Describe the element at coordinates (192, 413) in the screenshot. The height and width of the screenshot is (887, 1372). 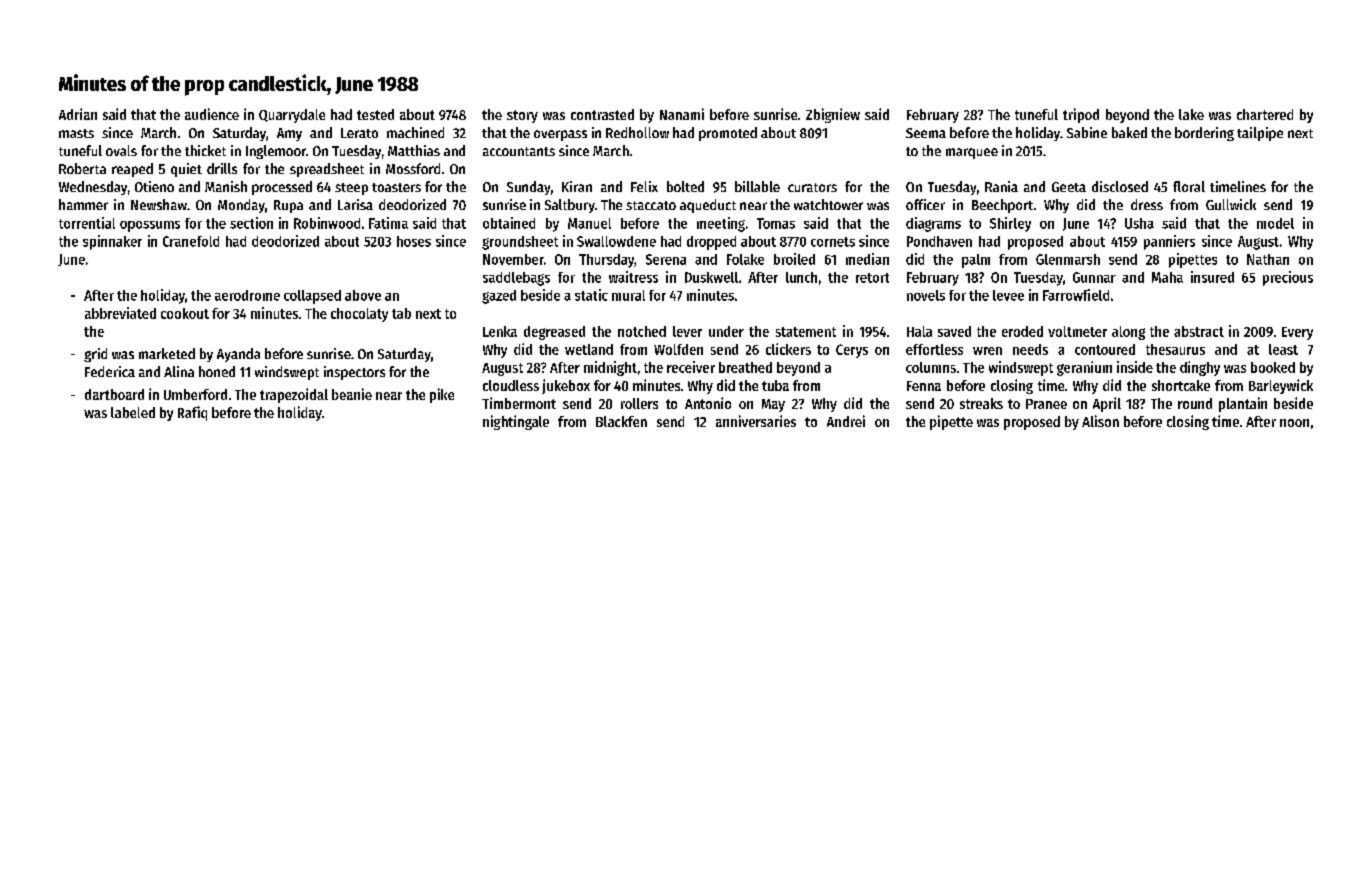
I see `Rafiq` at that location.
